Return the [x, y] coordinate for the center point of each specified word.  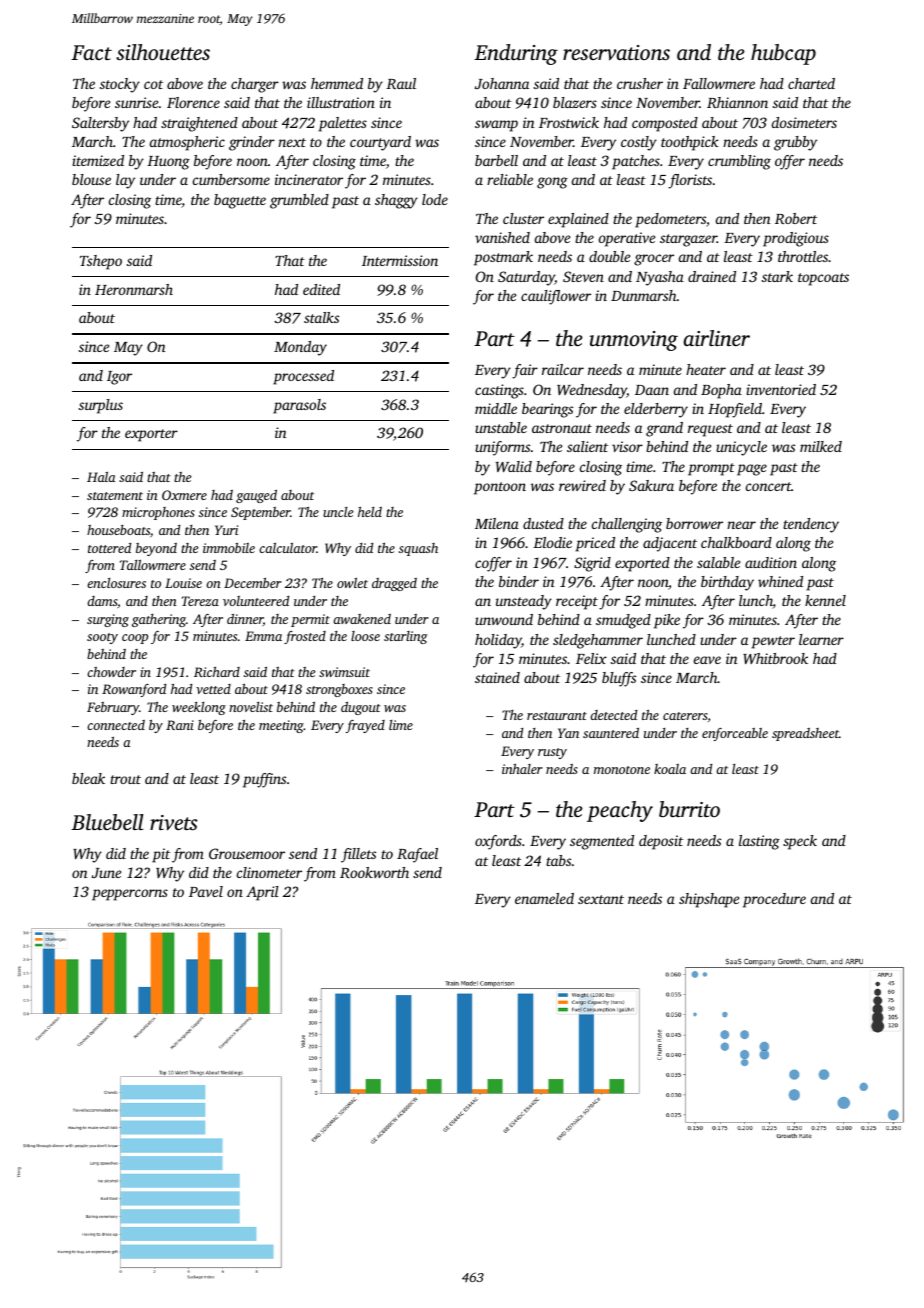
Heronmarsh [134, 289]
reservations [616, 53]
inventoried [781, 389]
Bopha [721, 391]
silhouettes [163, 52]
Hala [101, 477]
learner [821, 639]
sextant [601, 899]
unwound [504, 619]
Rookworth [374, 872]
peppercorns [130, 895]
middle [496, 408]
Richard [217, 672]
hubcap [783, 54]
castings [499, 391]
